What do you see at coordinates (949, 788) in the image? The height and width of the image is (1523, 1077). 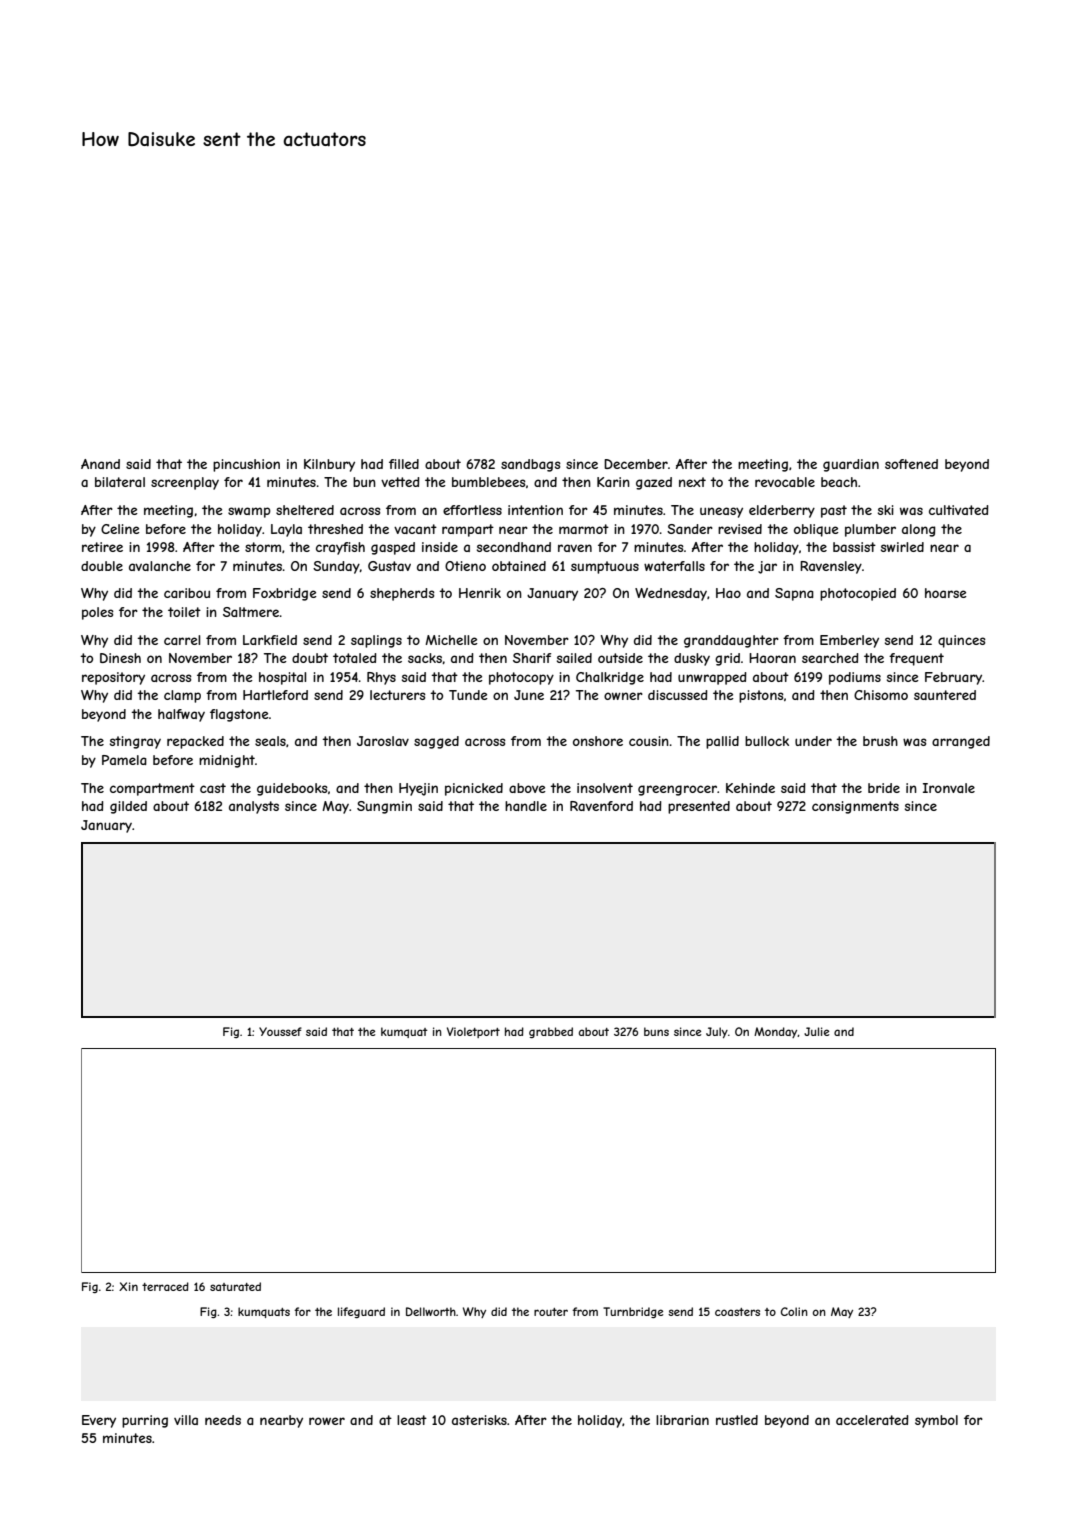 I see `Ironvale` at bounding box center [949, 788].
